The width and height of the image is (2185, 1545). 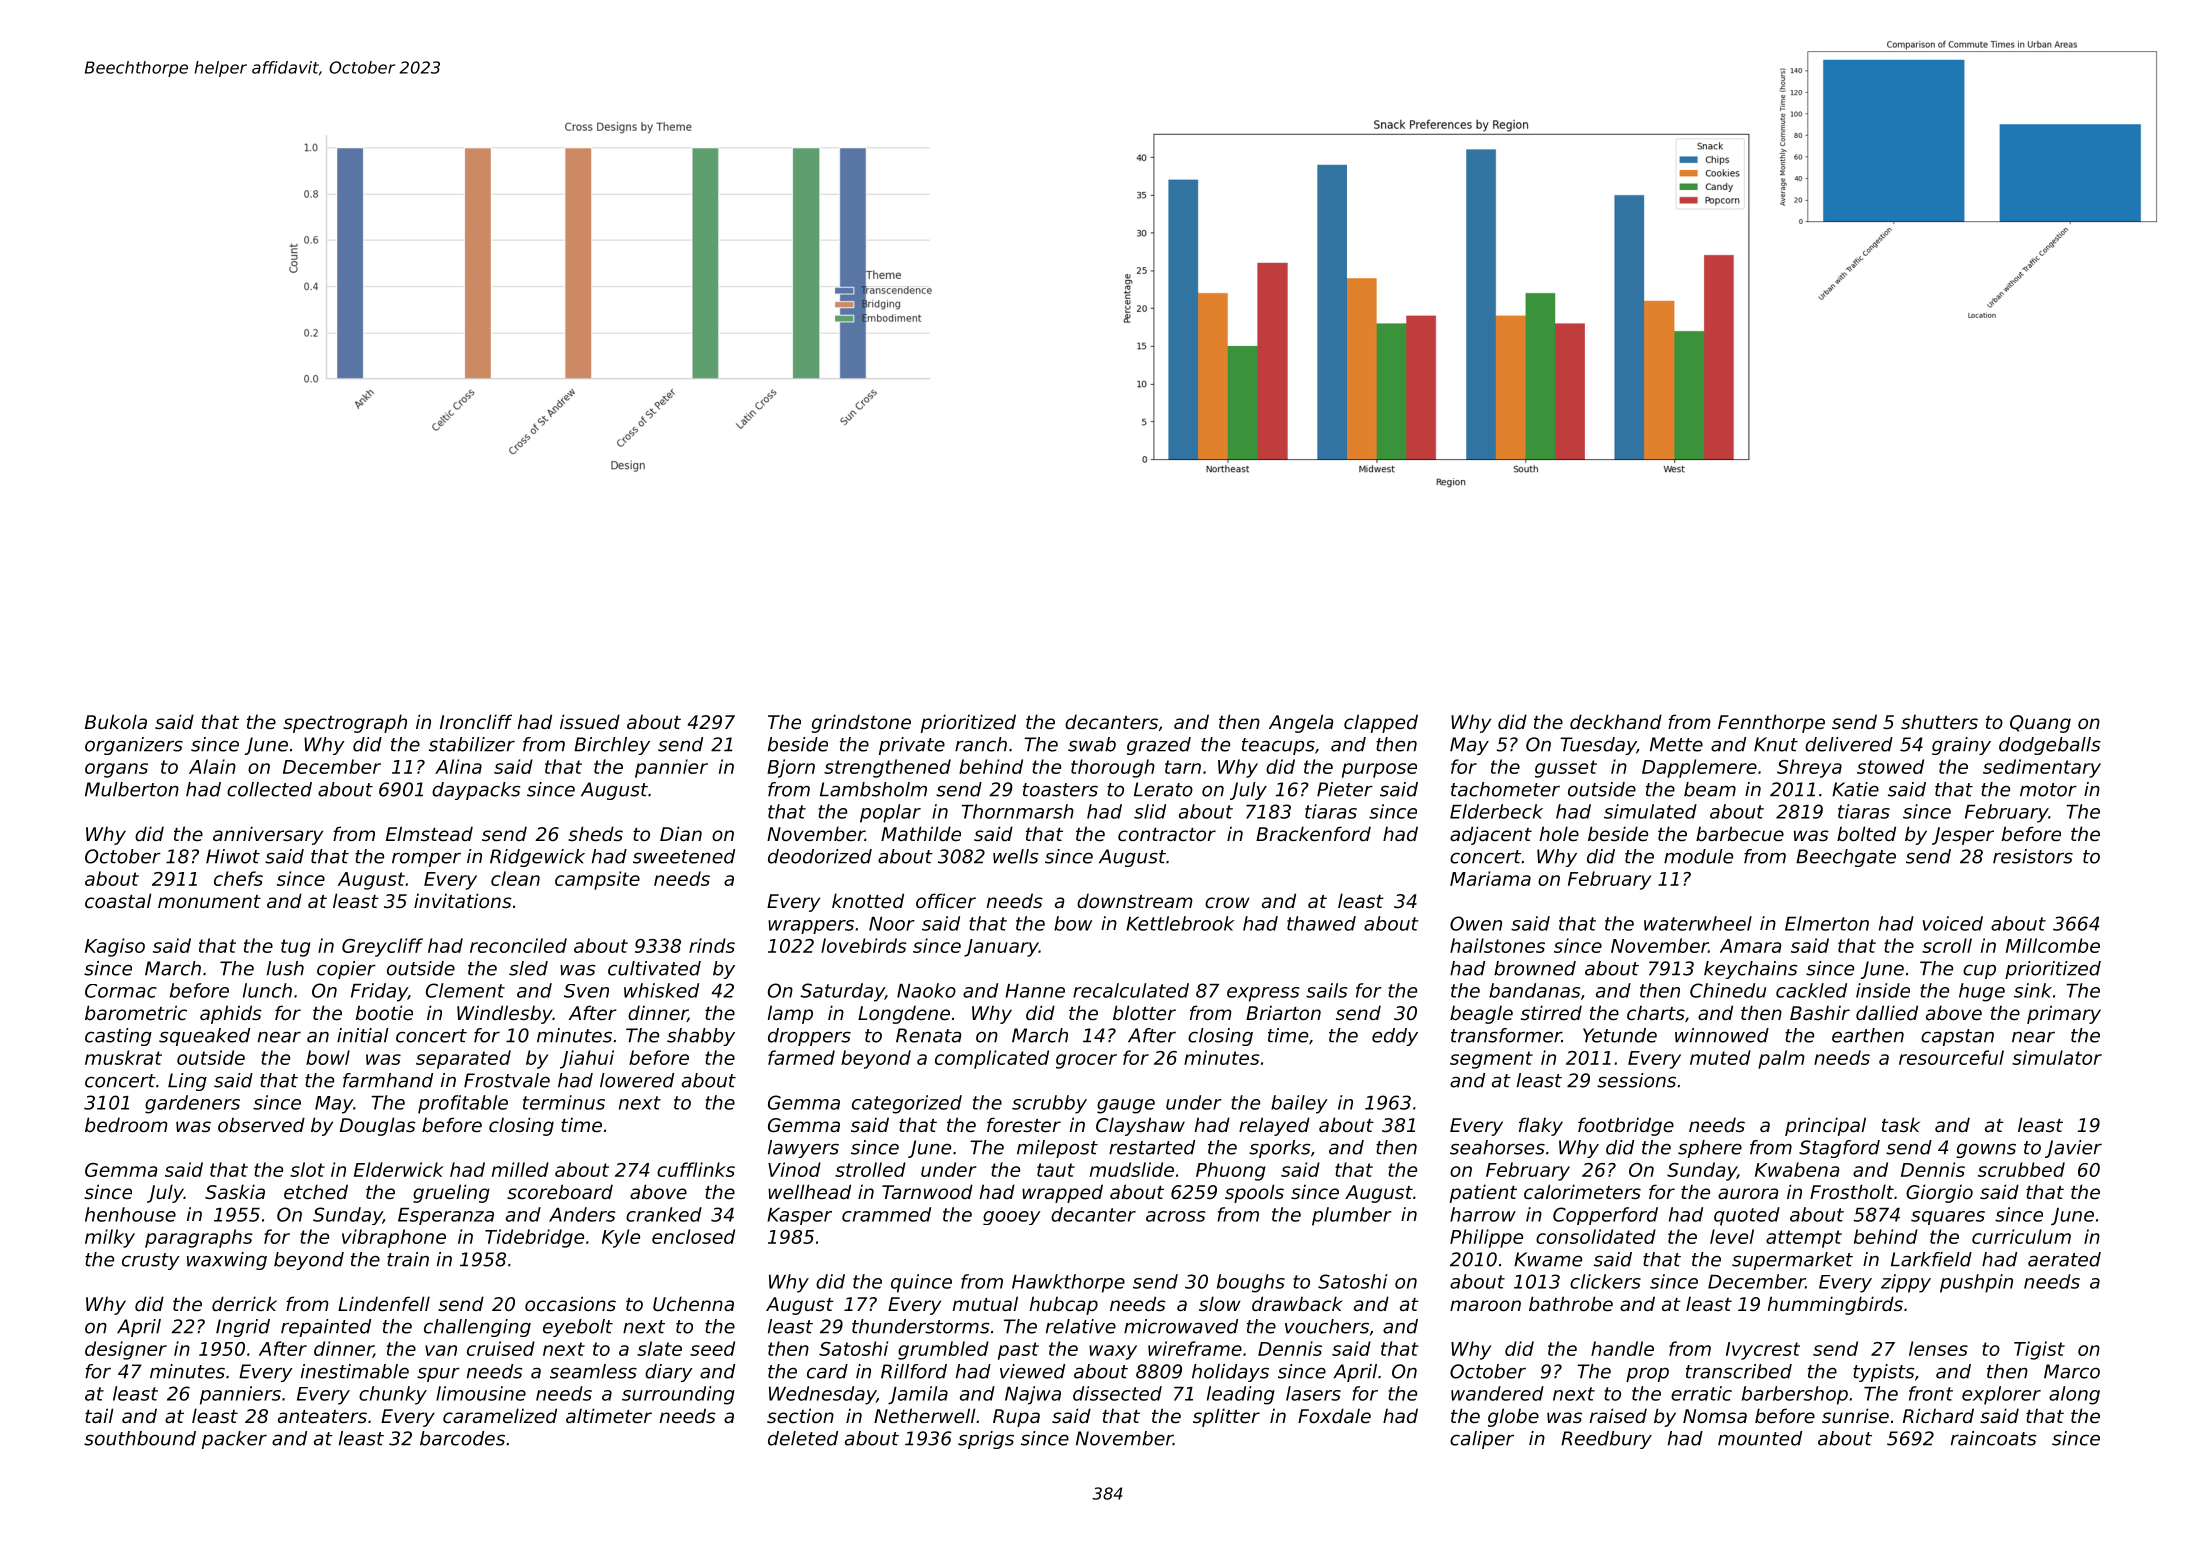 What do you see at coordinates (1135, 900) in the image?
I see `downstream` at bounding box center [1135, 900].
